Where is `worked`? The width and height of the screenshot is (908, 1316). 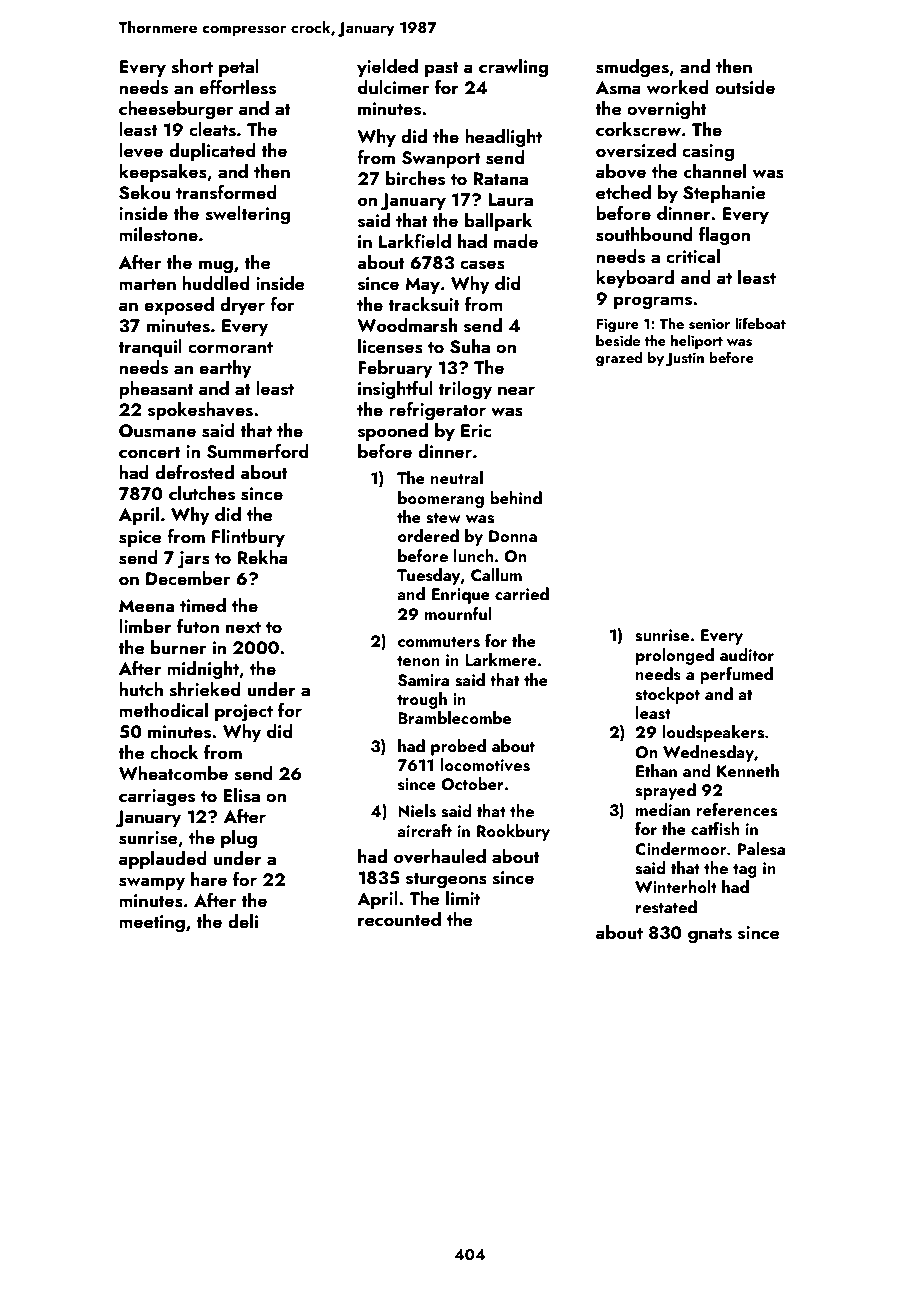
worked is located at coordinates (678, 87).
